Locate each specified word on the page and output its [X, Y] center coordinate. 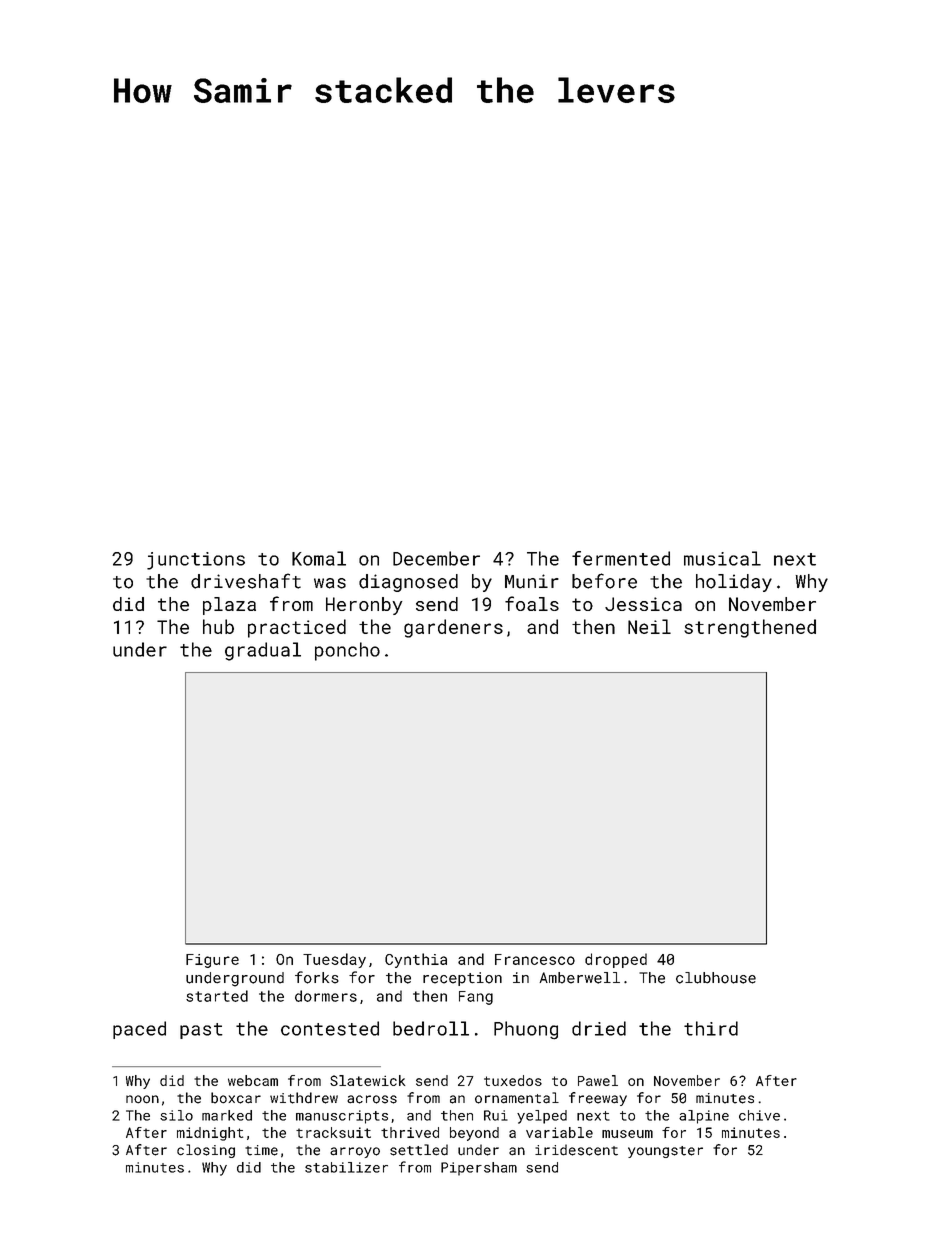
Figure [212, 961]
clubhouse [716, 978]
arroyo [355, 1152]
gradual [263, 651]
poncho [347, 651]
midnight [210, 1134]
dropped [616, 960]
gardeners [453, 628]
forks [317, 977]
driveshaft [246, 581]
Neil [649, 626]
